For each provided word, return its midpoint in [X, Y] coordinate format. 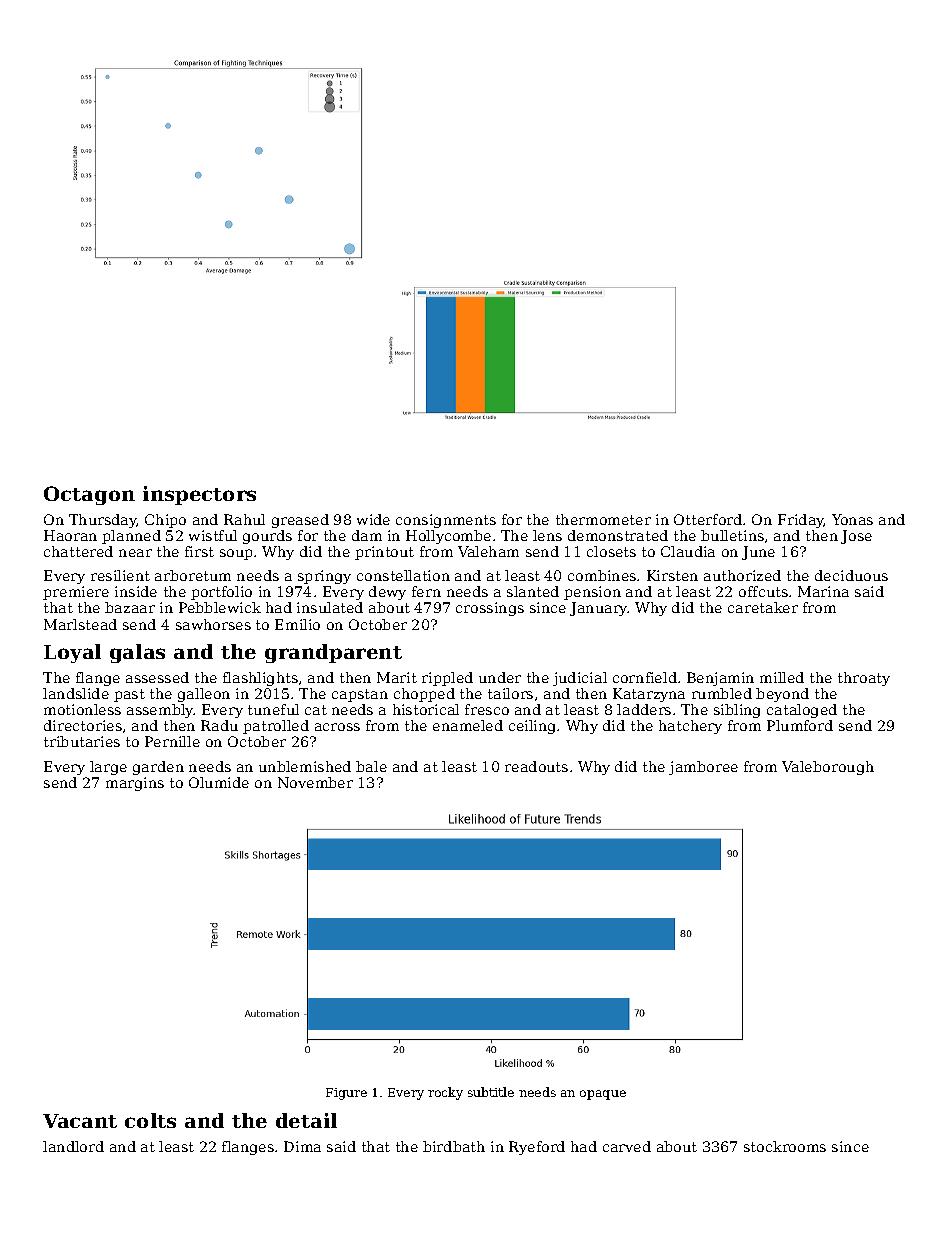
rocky [445, 1093]
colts [150, 1120]
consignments [446, 521]
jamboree [703, 768]
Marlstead [80, 624]
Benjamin [720, 679]
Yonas [852, 519]
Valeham [488, 551]
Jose [856, 537]
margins [135, 784]
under [500, 677]
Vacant [80, 1121]
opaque [603, 1095]
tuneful [273, 709]
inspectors [199, 495]
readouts [536, 766]
